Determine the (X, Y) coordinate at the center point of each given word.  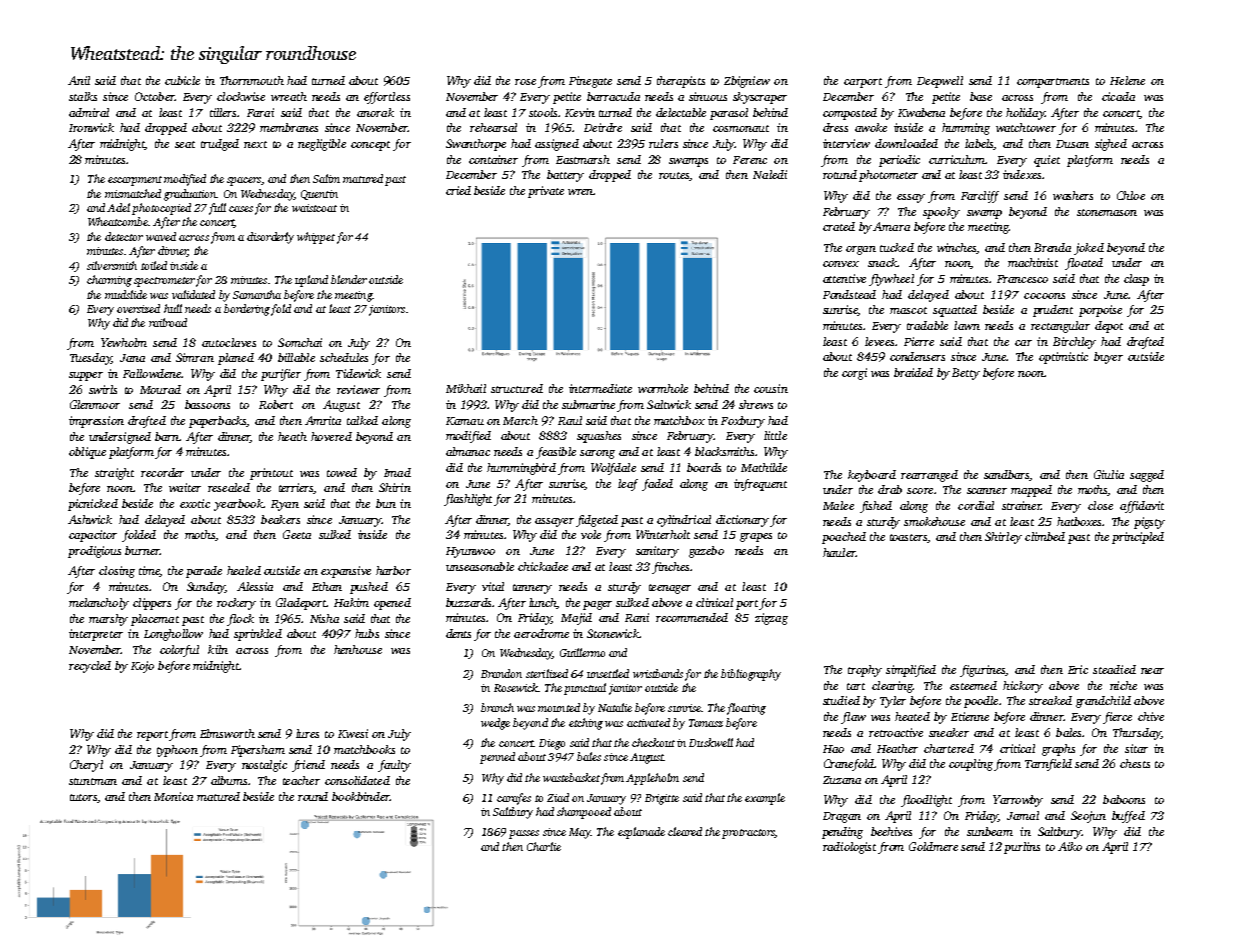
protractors (748, 834)
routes (674, 175)
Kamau (465, 421)
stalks (83, 96)
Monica (173, 796)
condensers (917, 356)
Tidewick (358, 373)
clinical (714, 602)
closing (117, 572)
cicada (1118, 96)
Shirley (1003, 538)
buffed (1128, 817)
